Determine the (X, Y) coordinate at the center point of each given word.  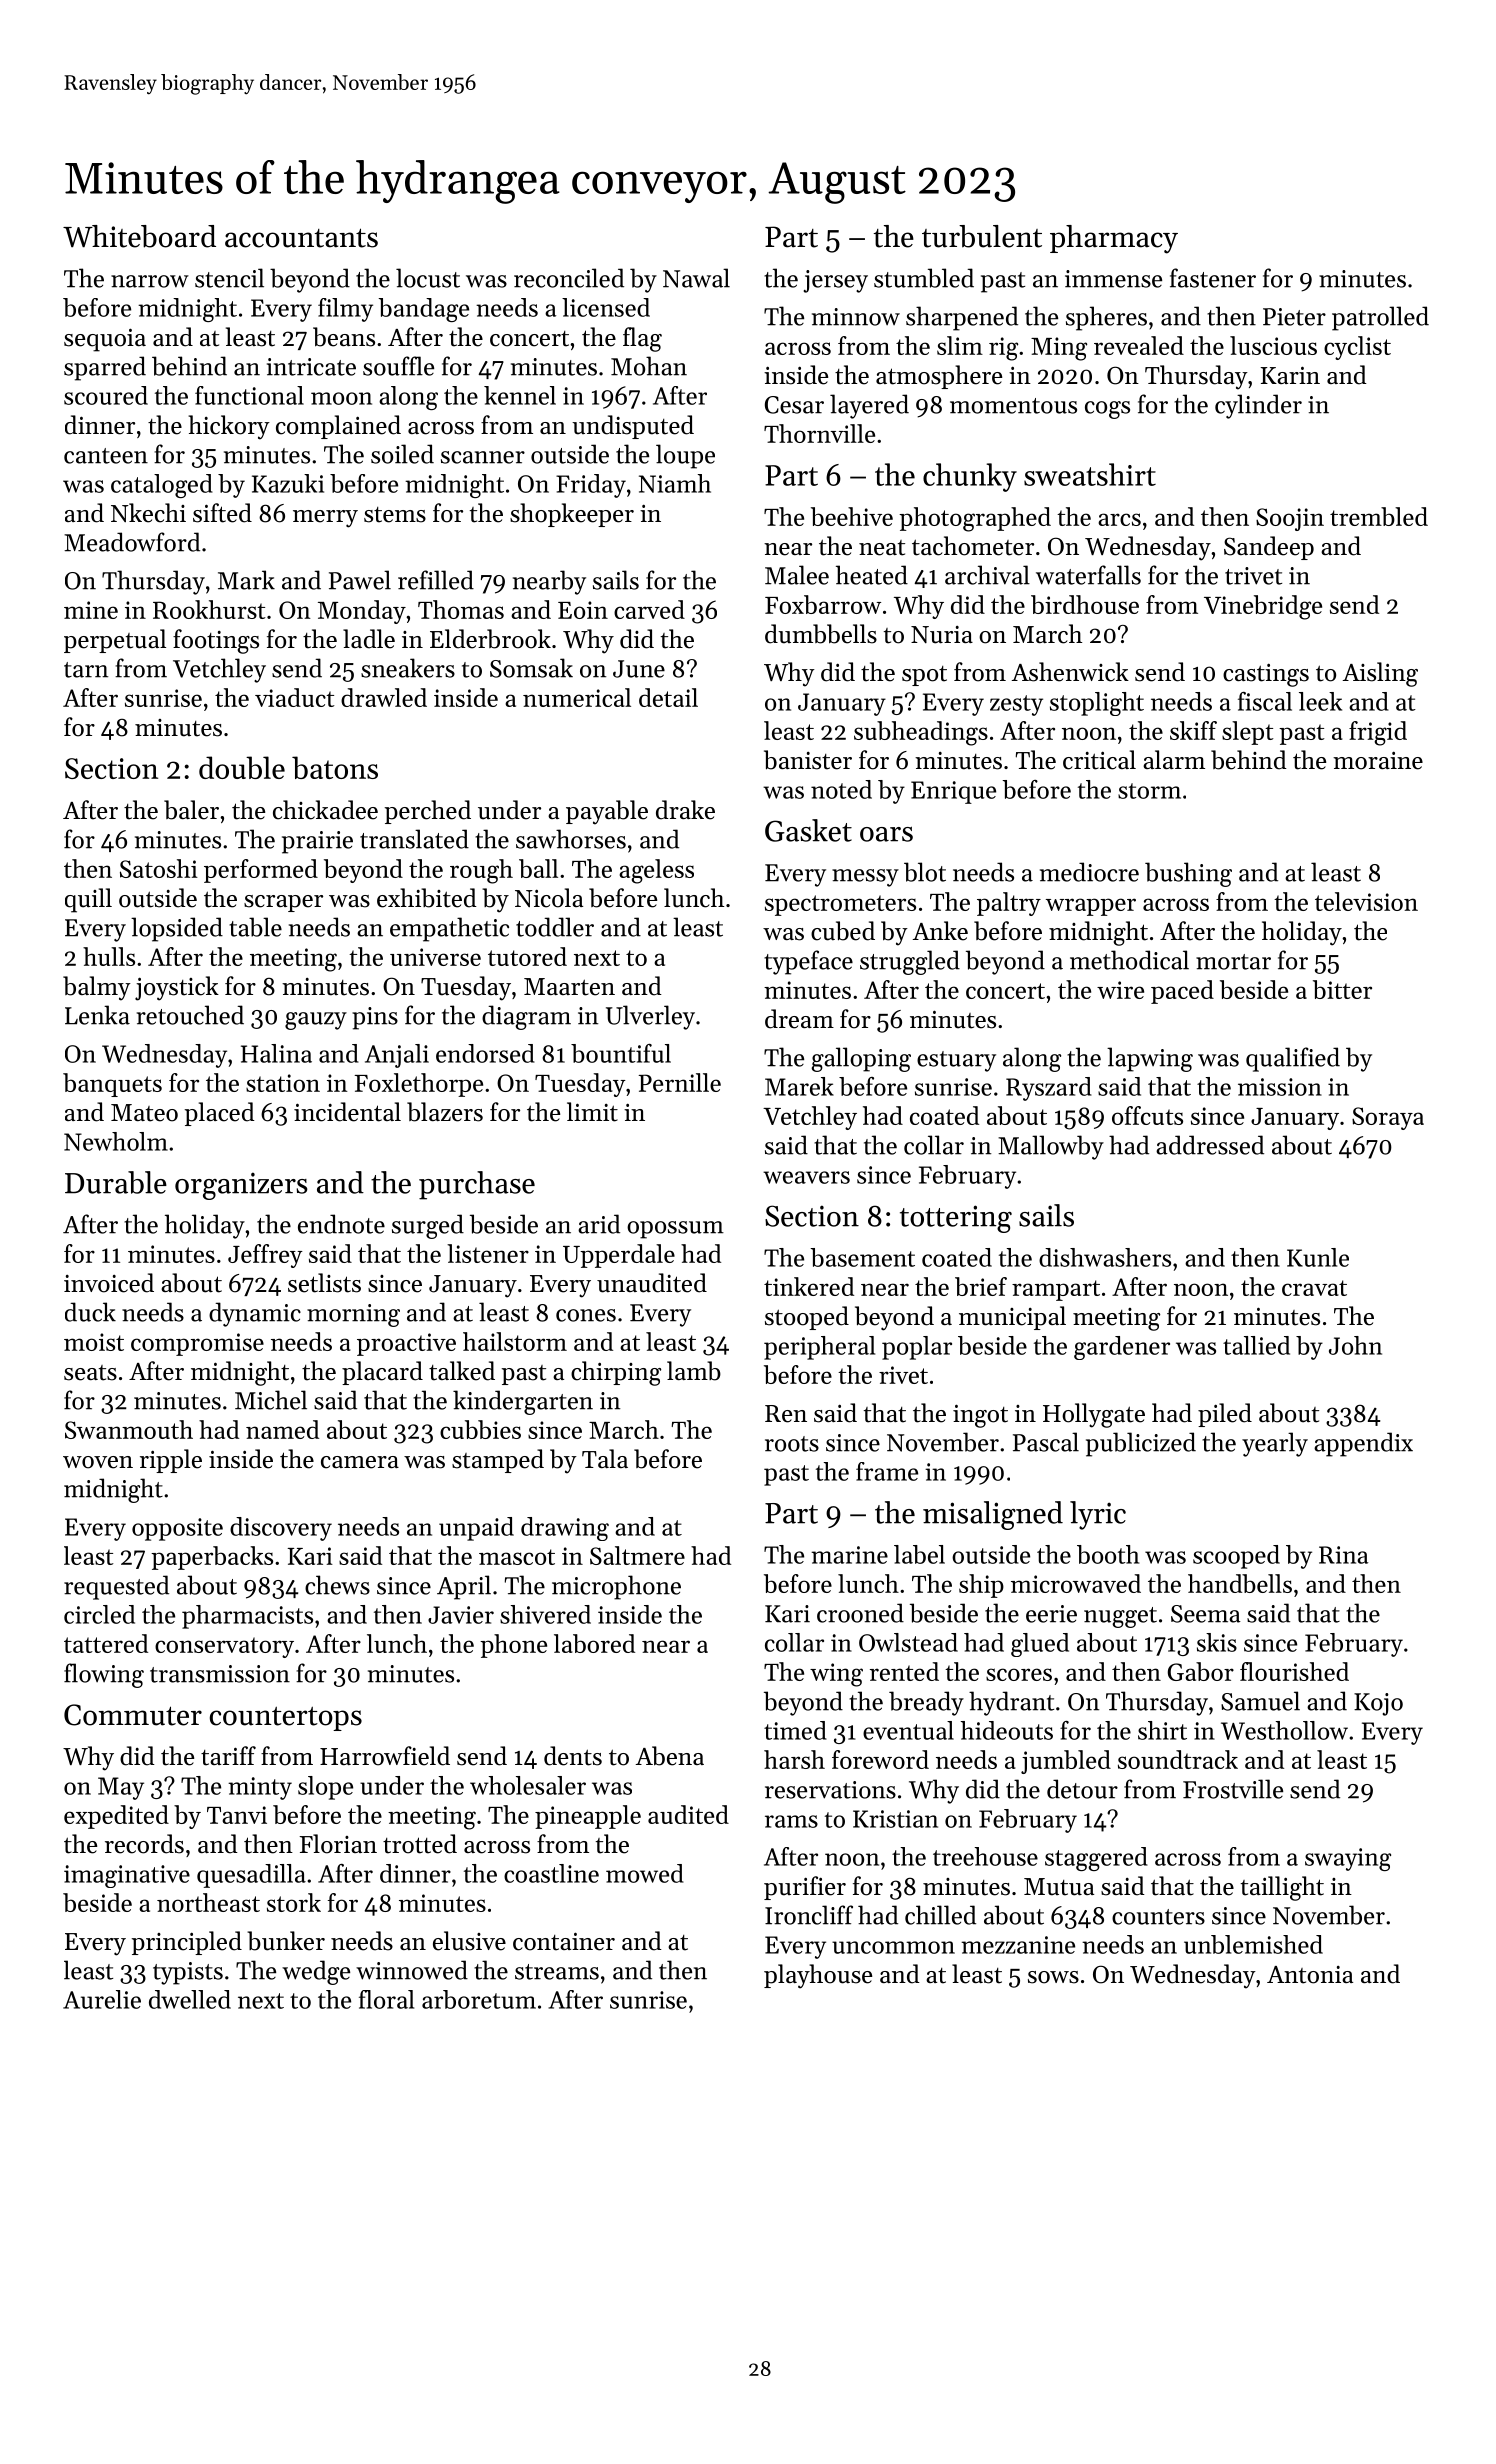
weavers (806, 1177)
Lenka (97, 1015)
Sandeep (1269, 548)
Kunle (1318, 1257)
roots (792, 1444)
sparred (105, 368)
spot (924, 676)
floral (386, 1999)
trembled (1379, 516)
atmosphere (939, 377)
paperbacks (212, 1558)
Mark (246, 580)
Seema (1206, 1614)
